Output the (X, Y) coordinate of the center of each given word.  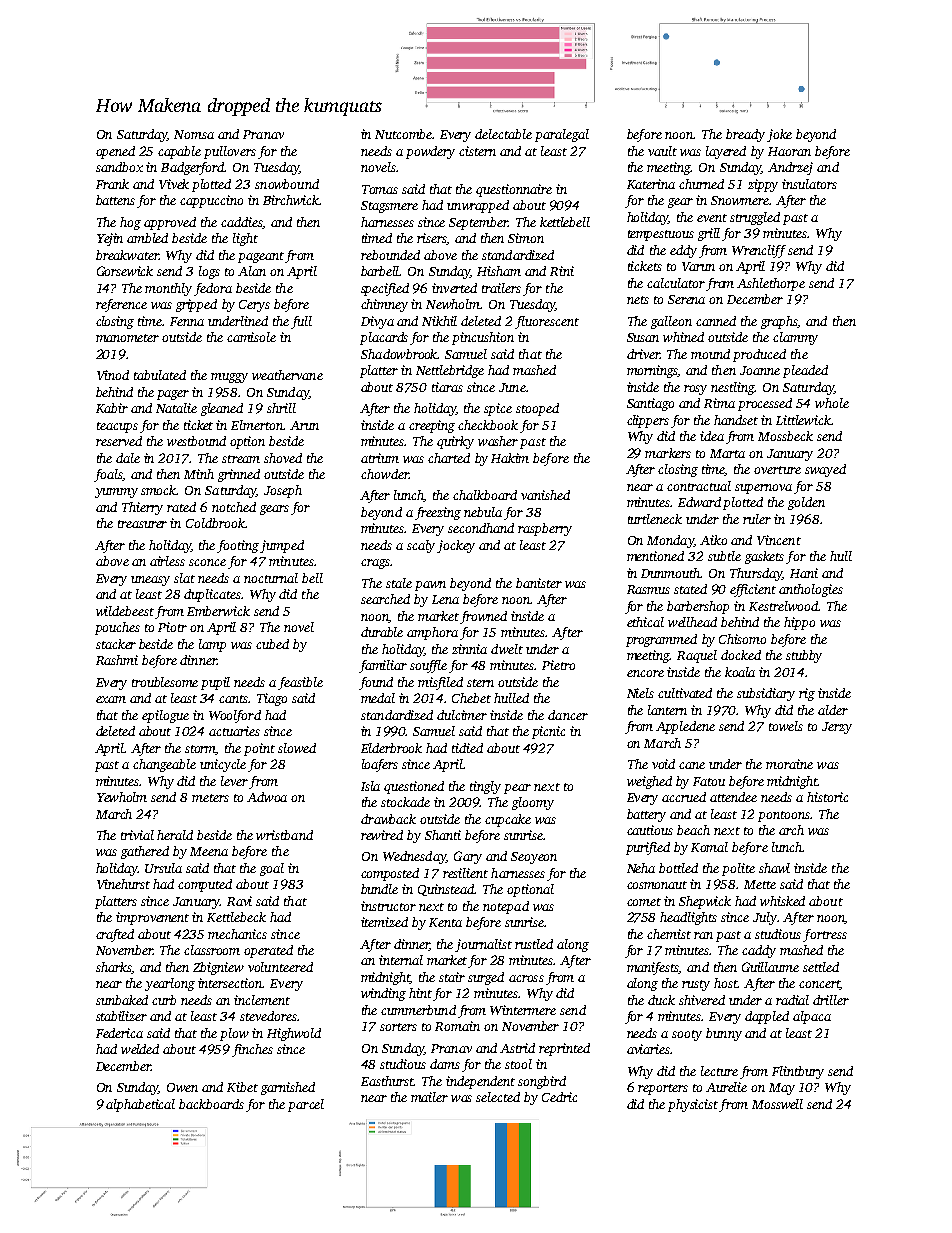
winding (383, 994)
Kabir (112, 408)
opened (115, 152)
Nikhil (439, 321)
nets (638, 300)
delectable (503, 134)
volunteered (280, 967)
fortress (825, 935)
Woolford (235, 716)
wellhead (692, 622)
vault (662, 151)
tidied (467, 748)
